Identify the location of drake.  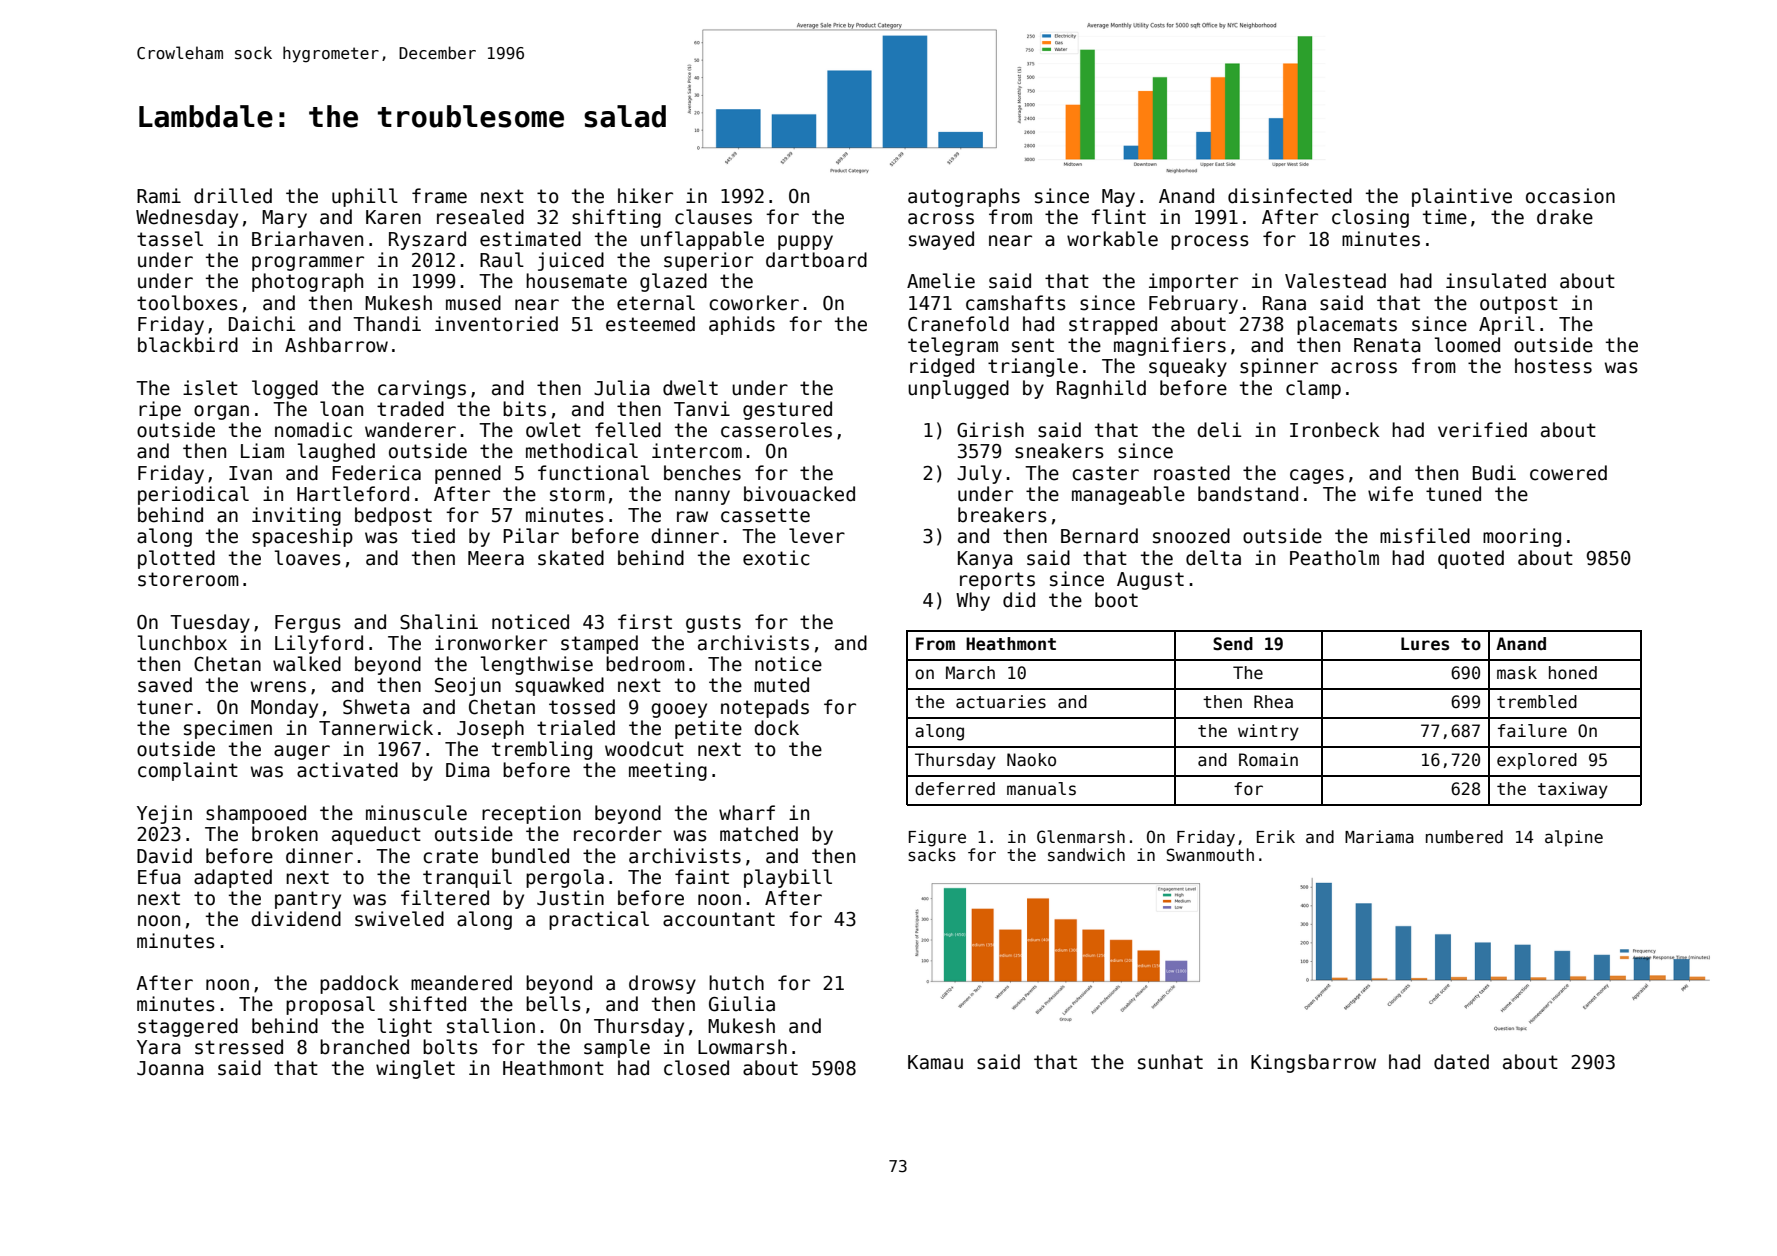
(1565, 217).
